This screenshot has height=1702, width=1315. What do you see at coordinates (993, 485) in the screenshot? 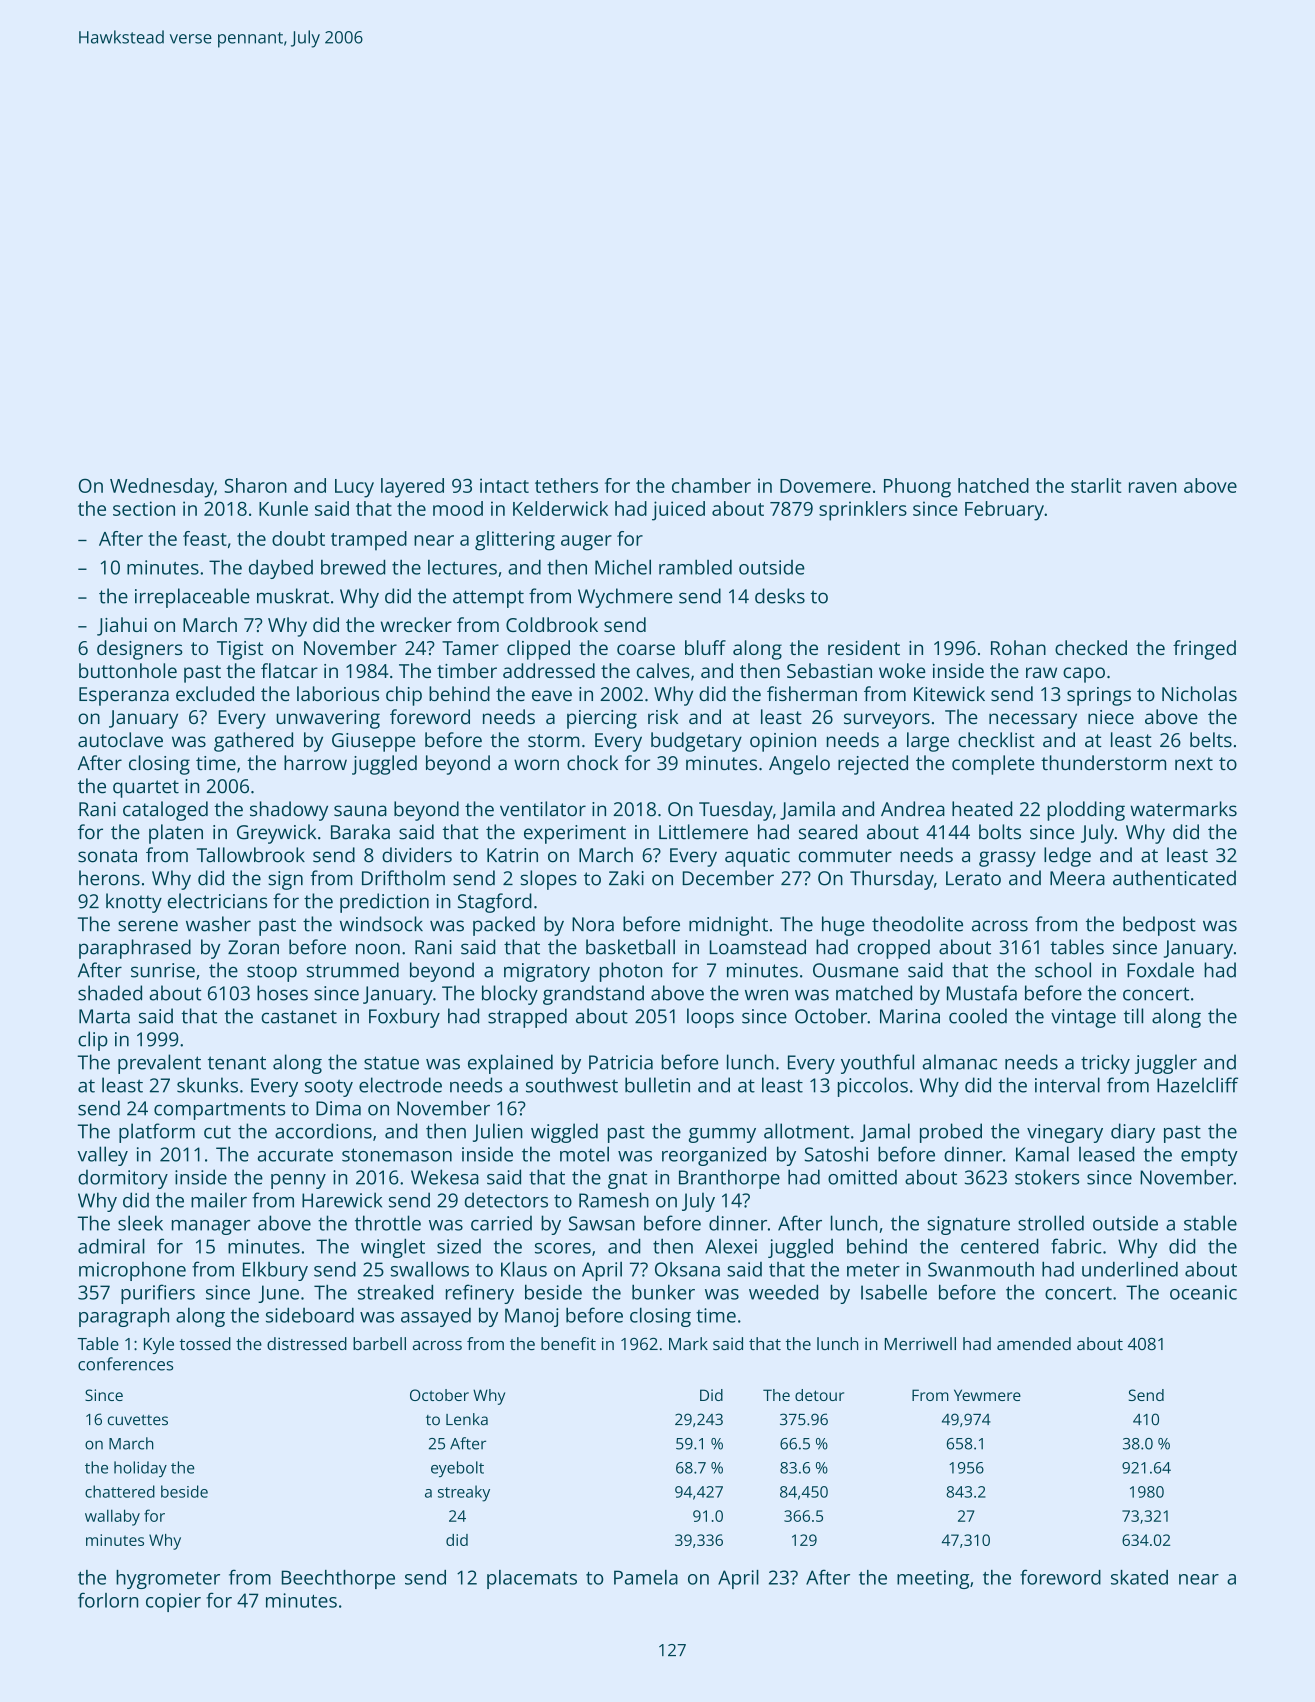
I see `hatched` at bounding box center [993, 485].
